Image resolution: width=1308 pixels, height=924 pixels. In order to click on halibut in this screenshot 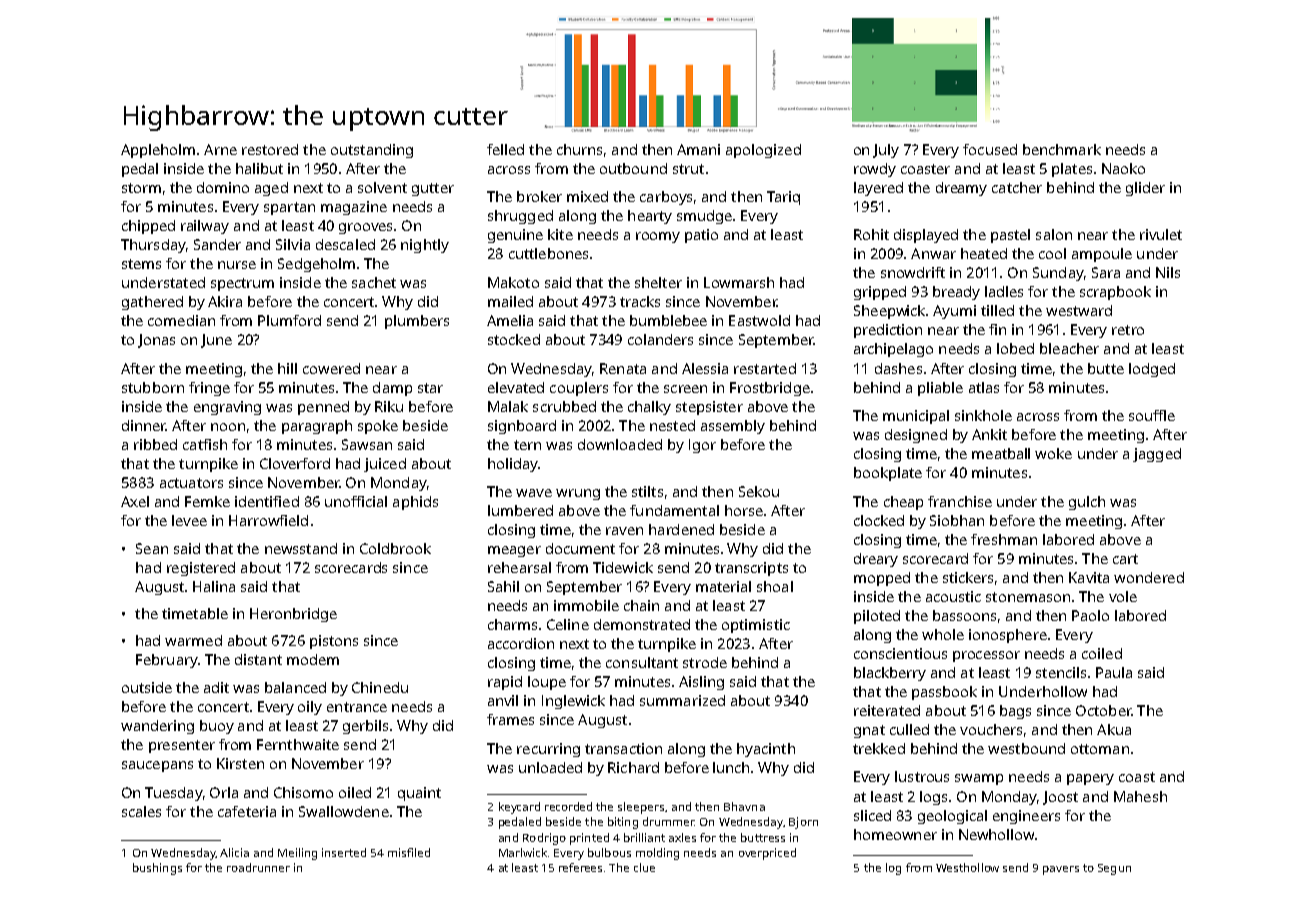, I will do `click(259, 168)`.
